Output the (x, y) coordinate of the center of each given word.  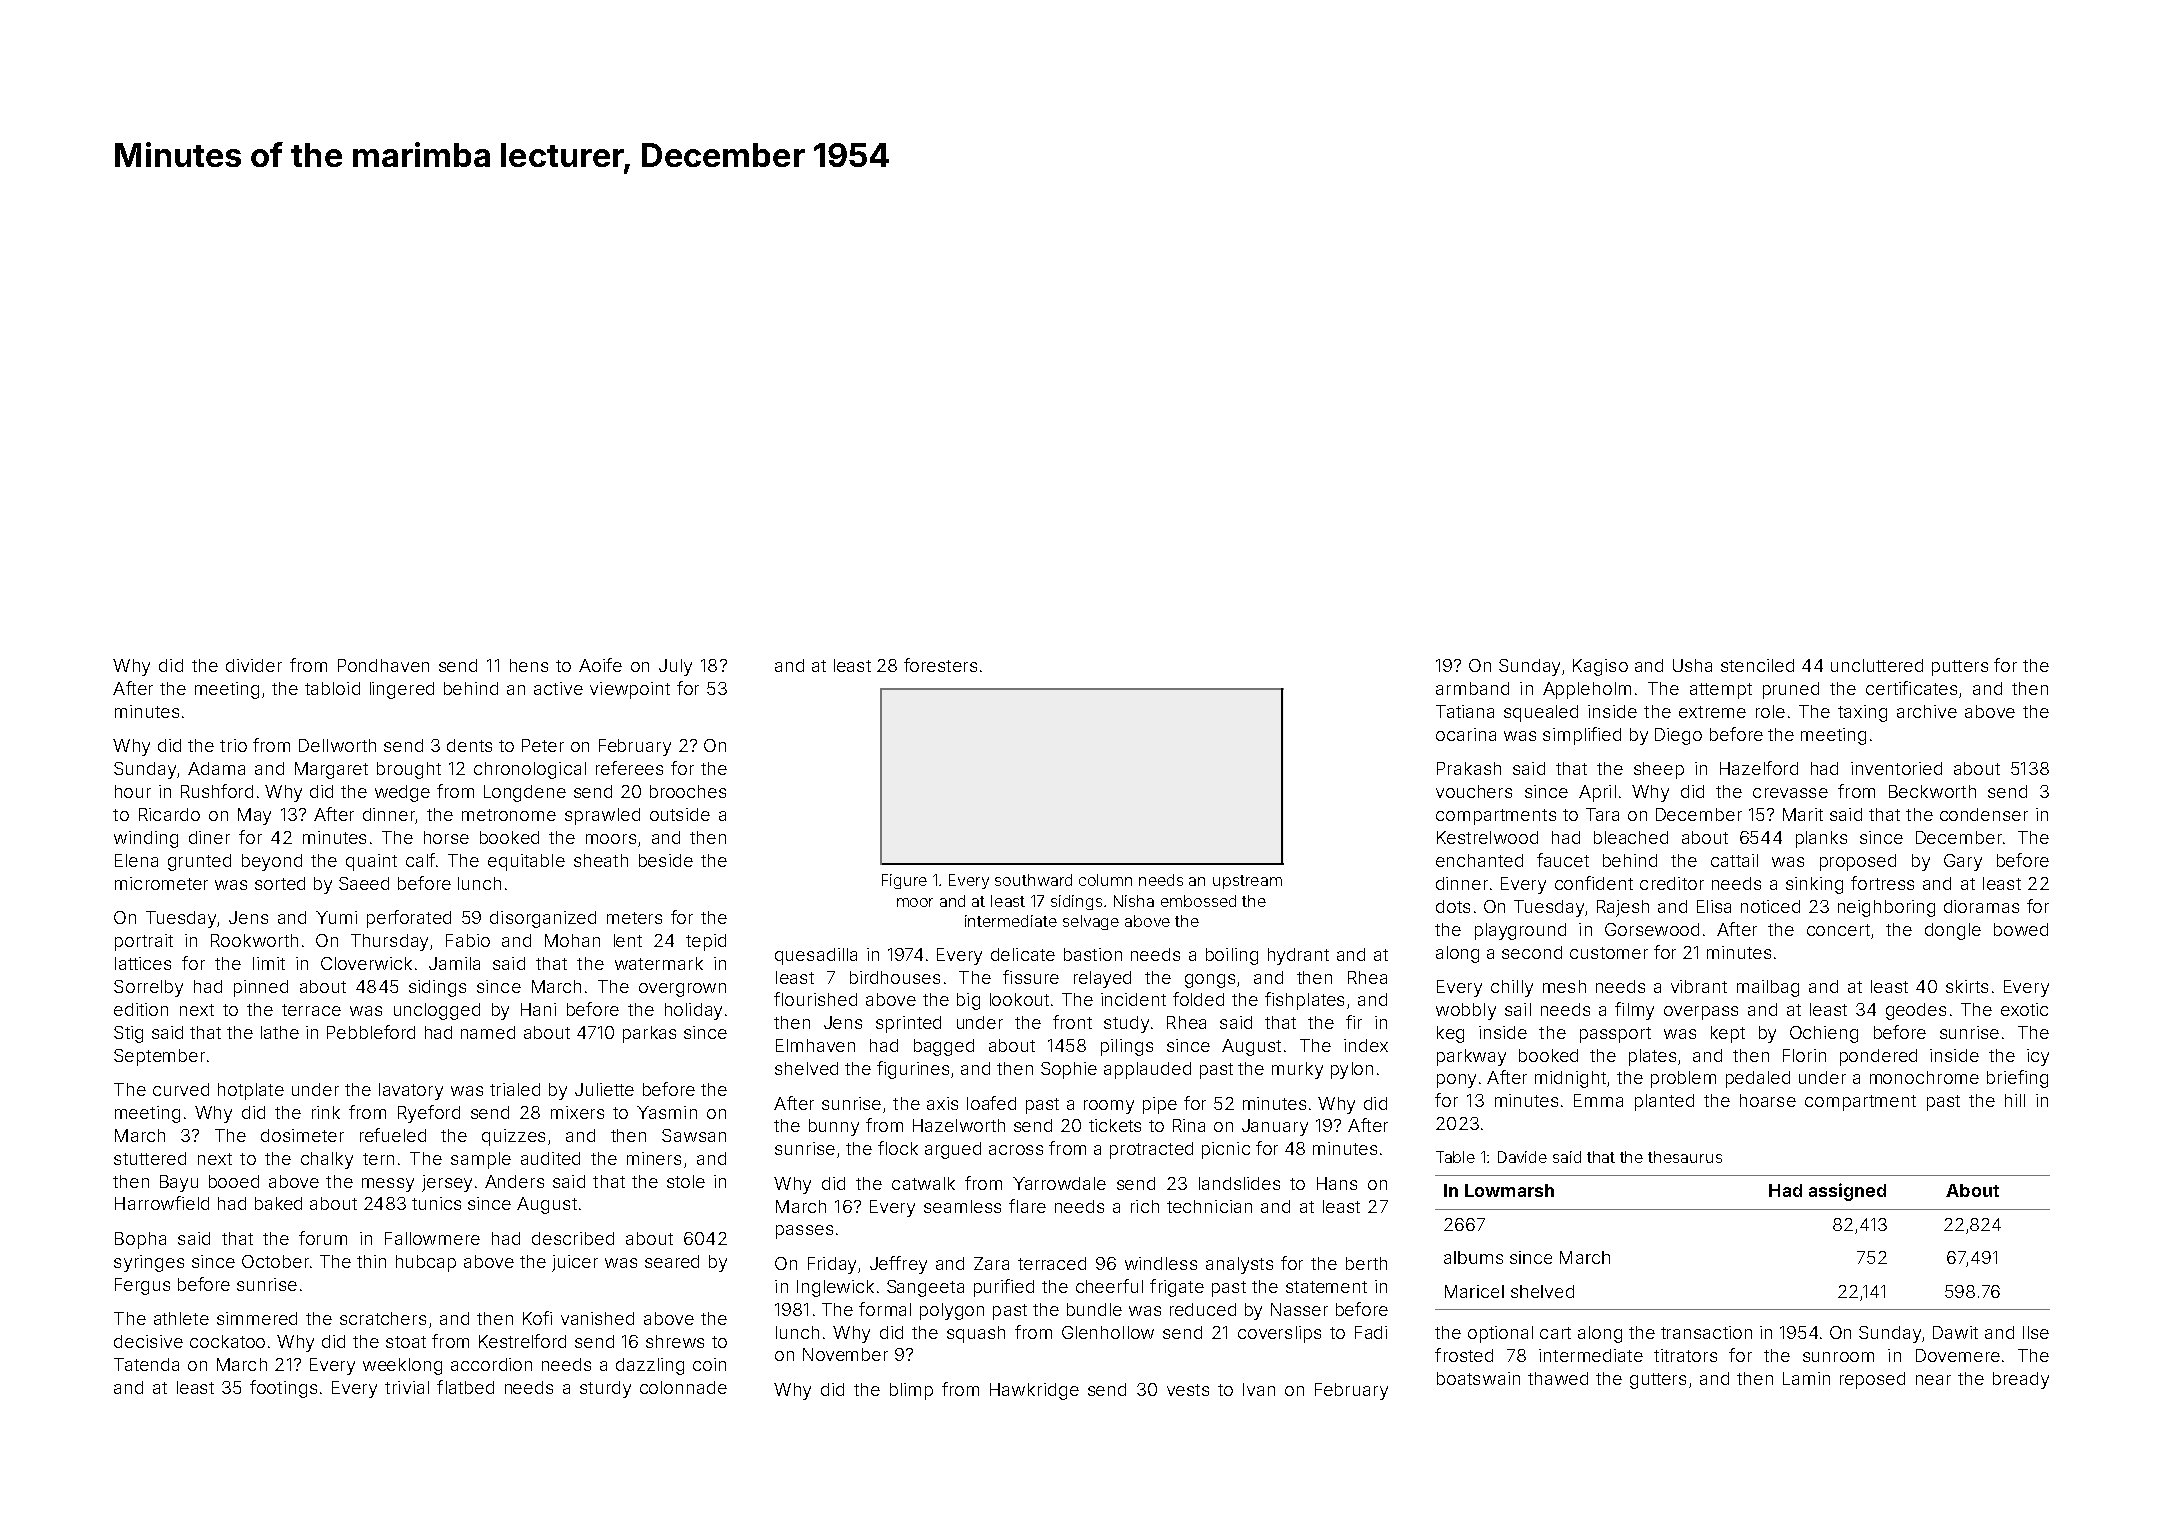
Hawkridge (1034, 1391)
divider (254, 665)
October (275, 1261)
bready (2021, 1380)
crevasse (1790, 793)
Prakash (1469, 768)
